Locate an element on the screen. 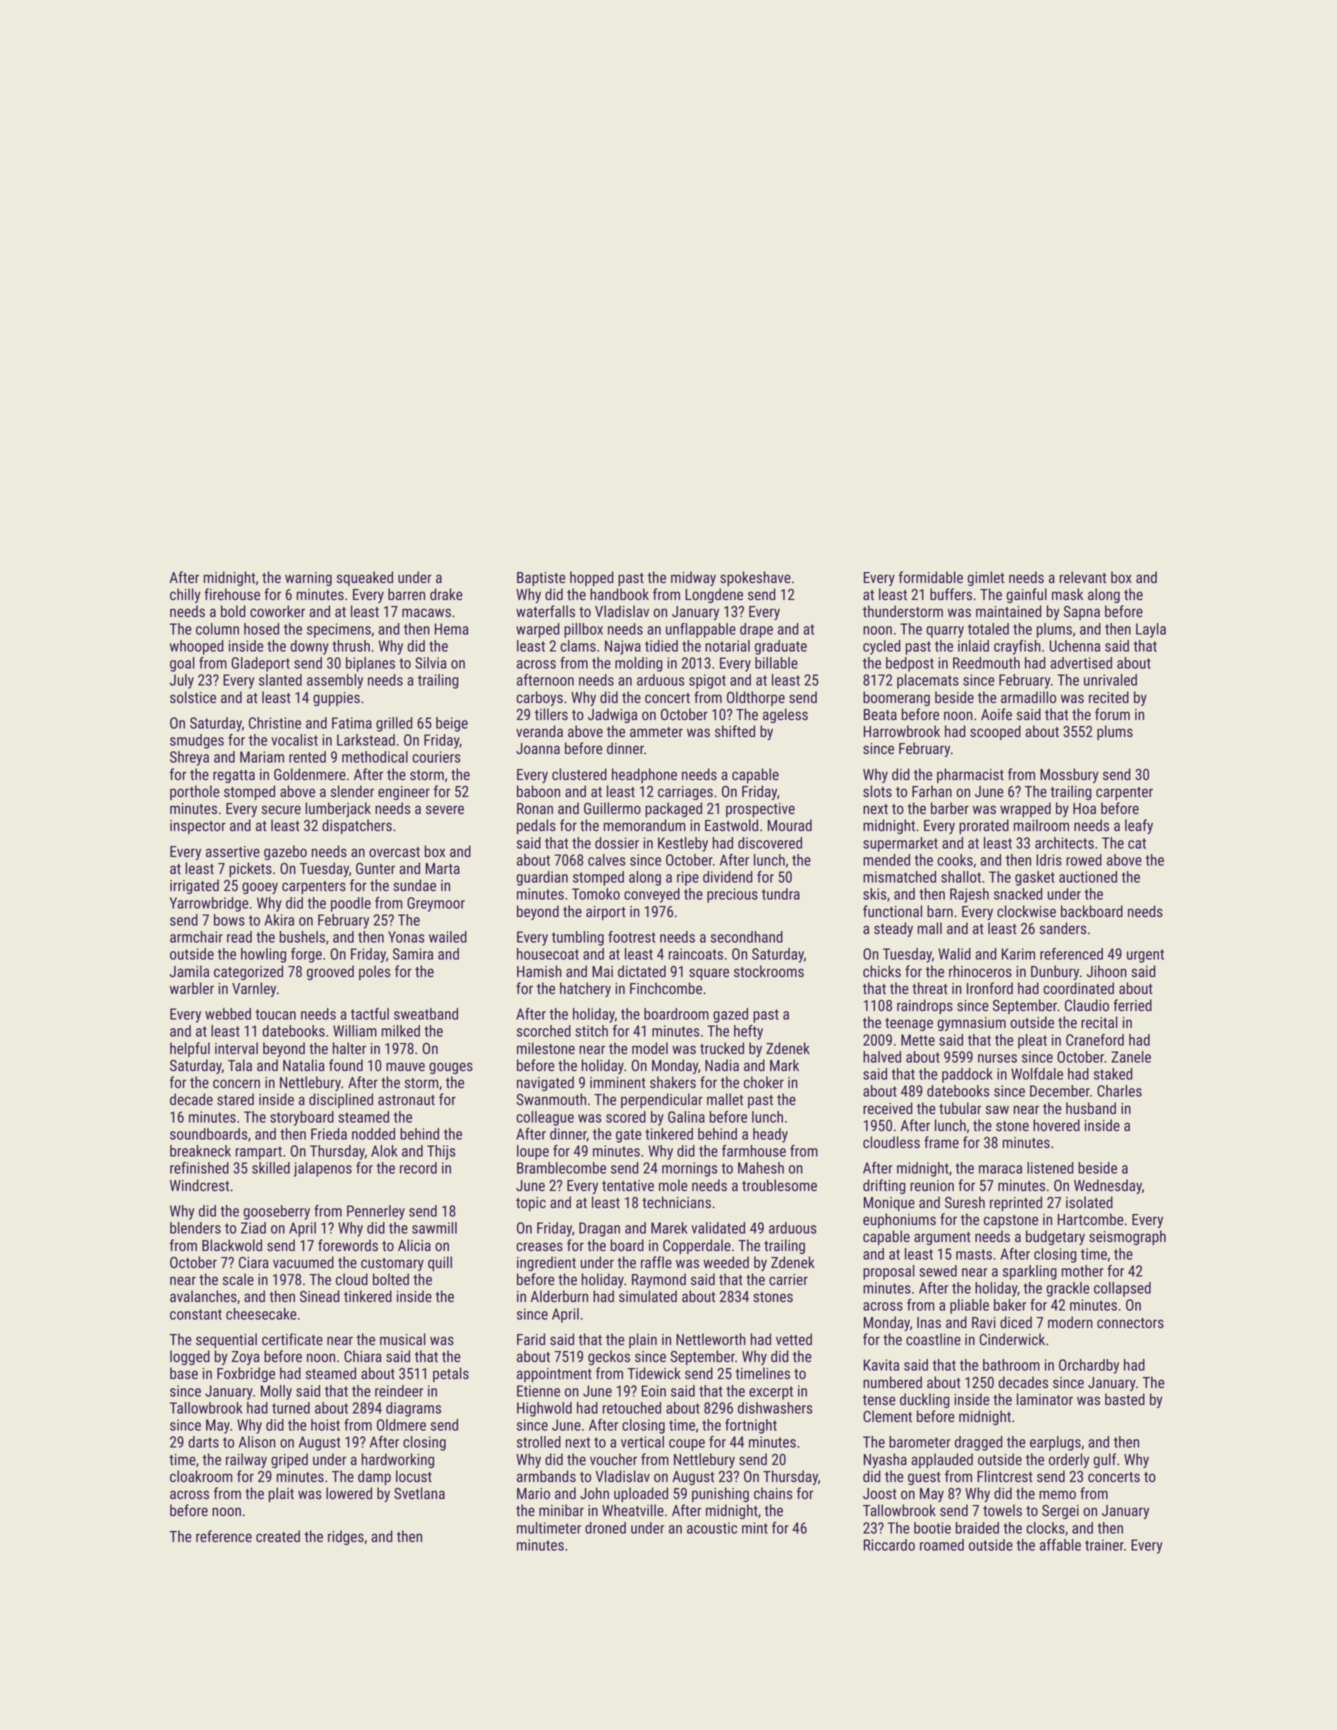 The image size is (1337, 1730). slots is located at coordinates (877, 791).
